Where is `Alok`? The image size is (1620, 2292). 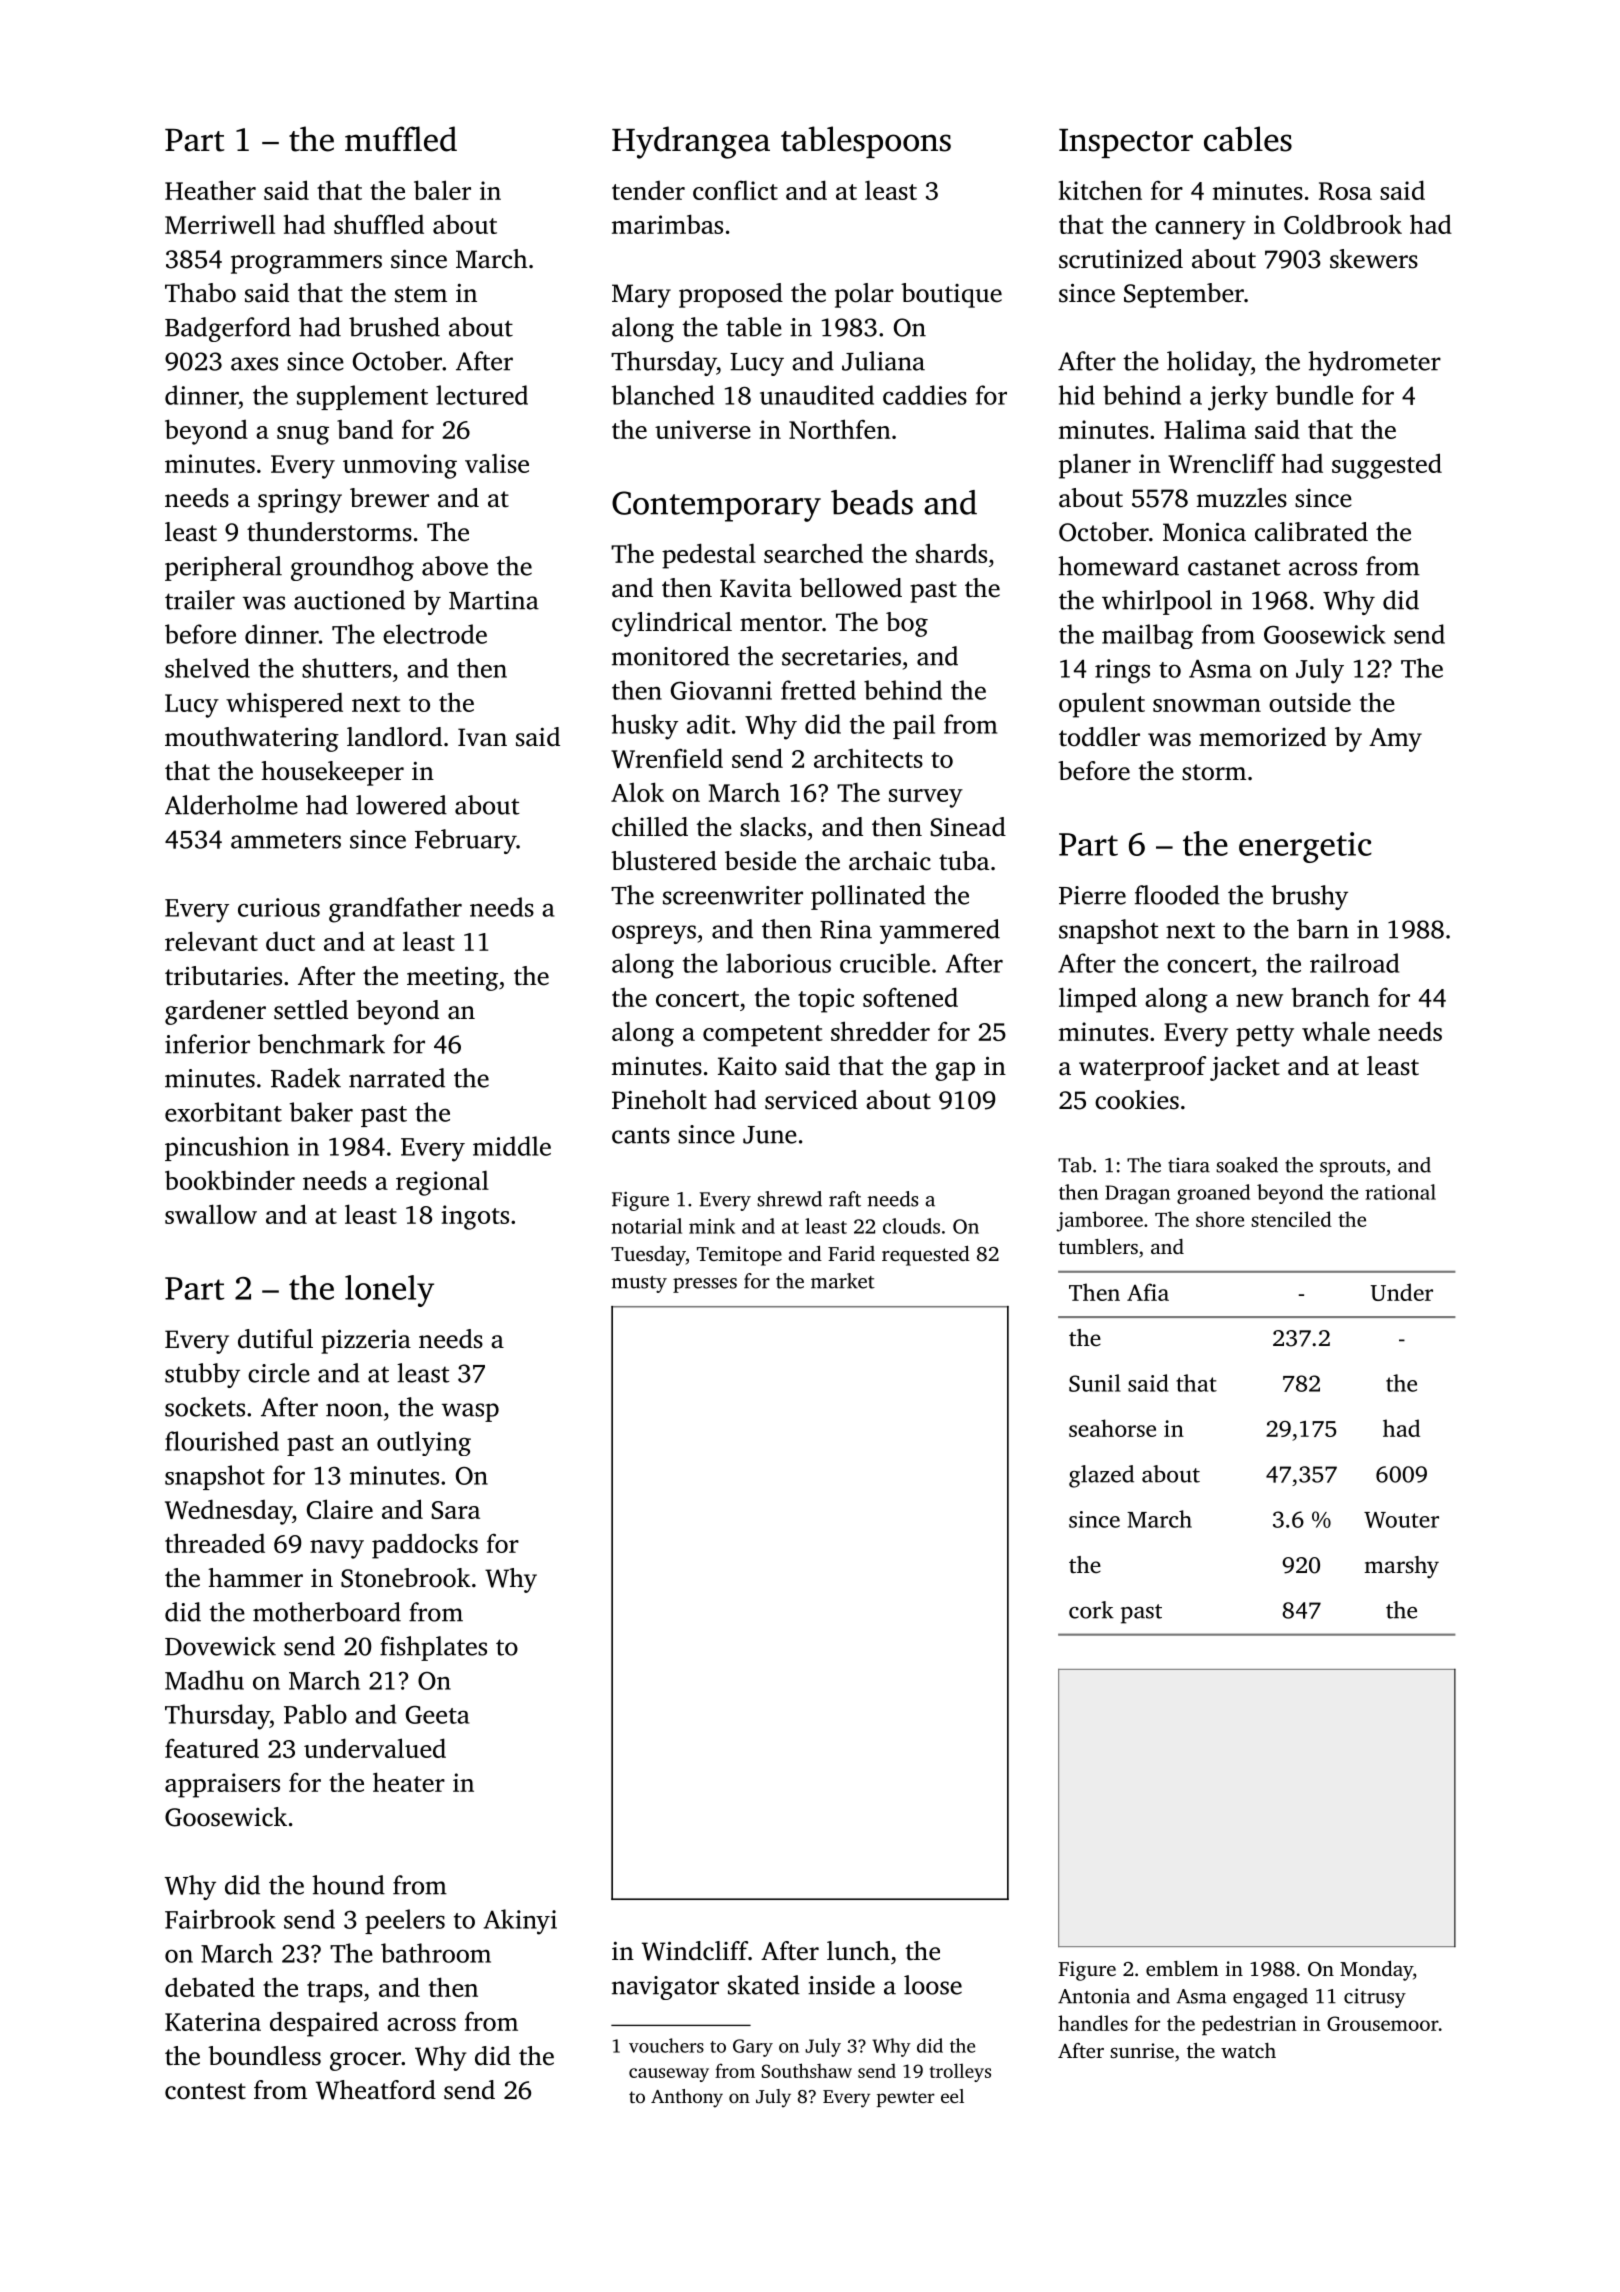
Alok is located at coordinates (637, 792).
